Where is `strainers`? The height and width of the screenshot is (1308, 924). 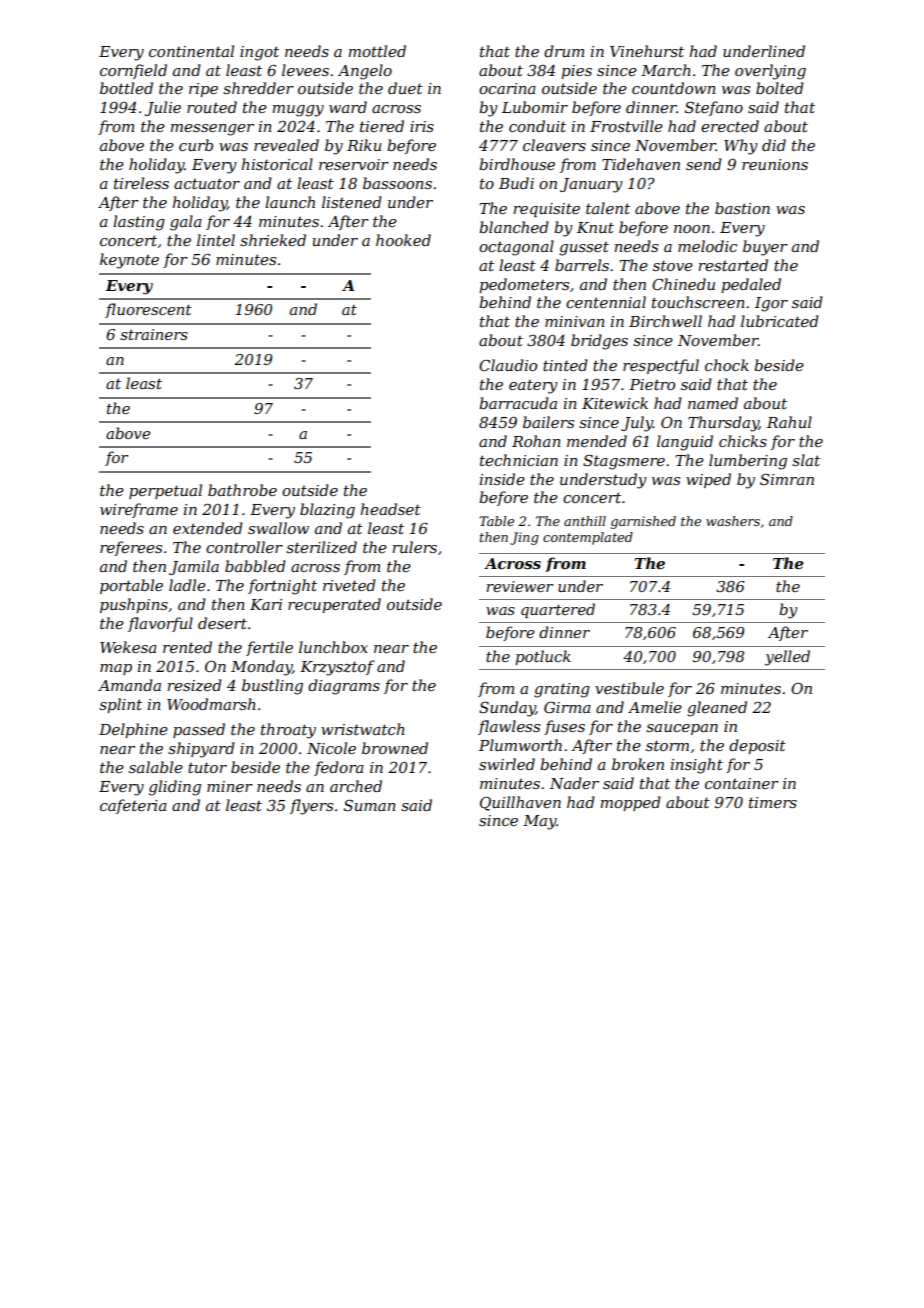 strainers is located at coordinates (154, 334).
